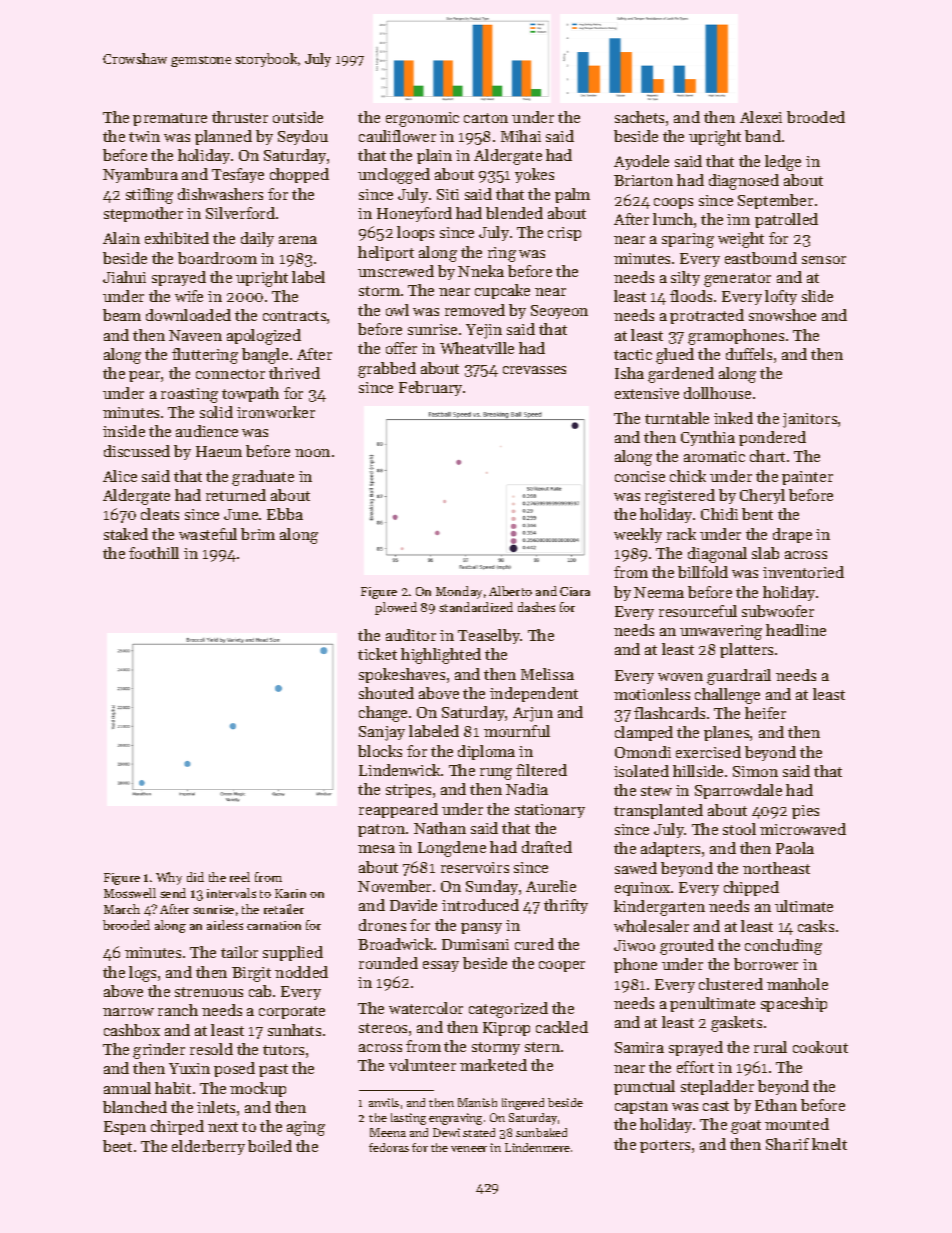 This document has width=952, height=1233. Describe the element at coordinates (481, 271) in the document. I see `Nneka` at that location.
